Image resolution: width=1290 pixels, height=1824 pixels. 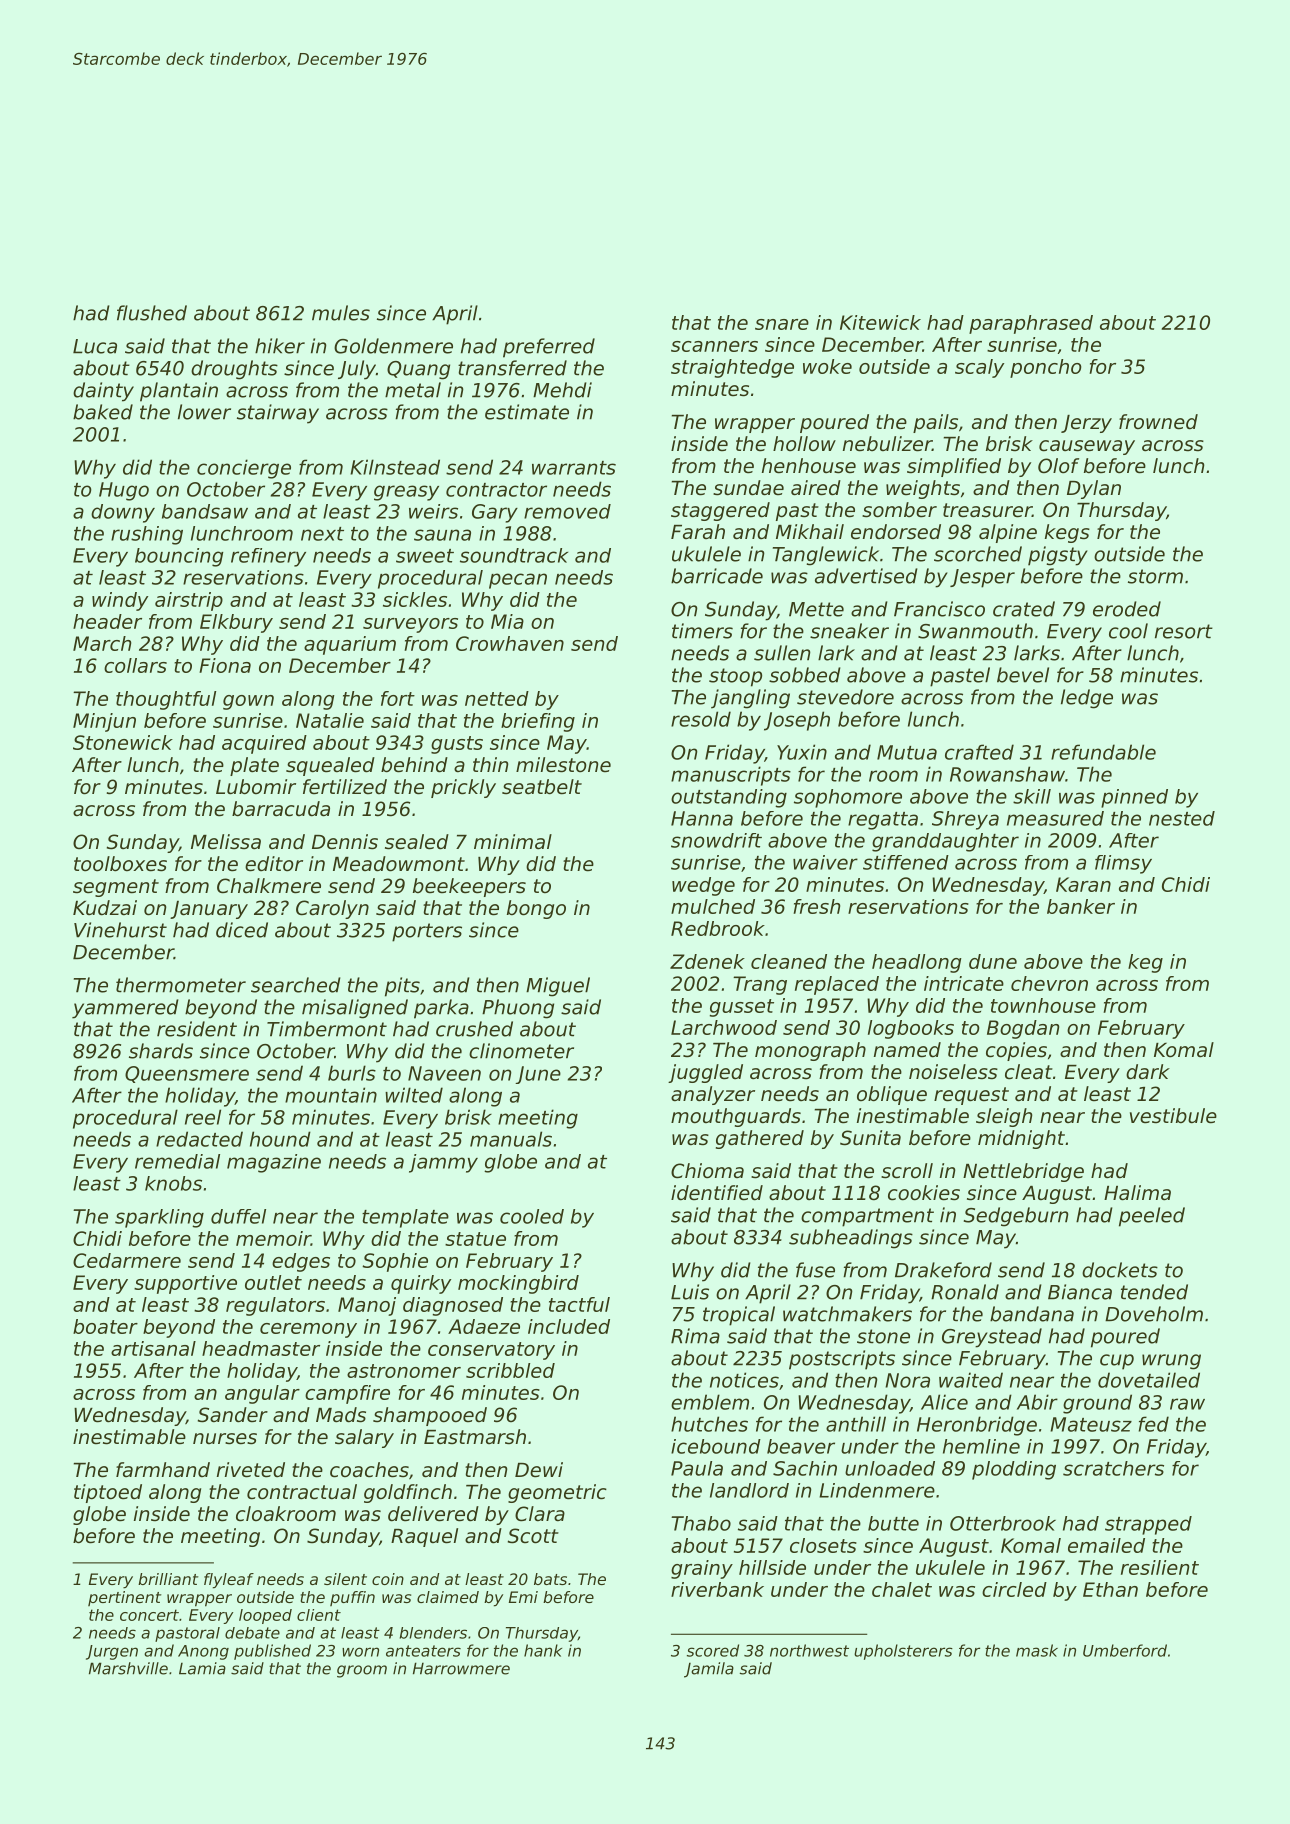 What do you see at coordinates (804, 443) in the screenshot?
I see `hollow` at bounding box center [804, 443].
